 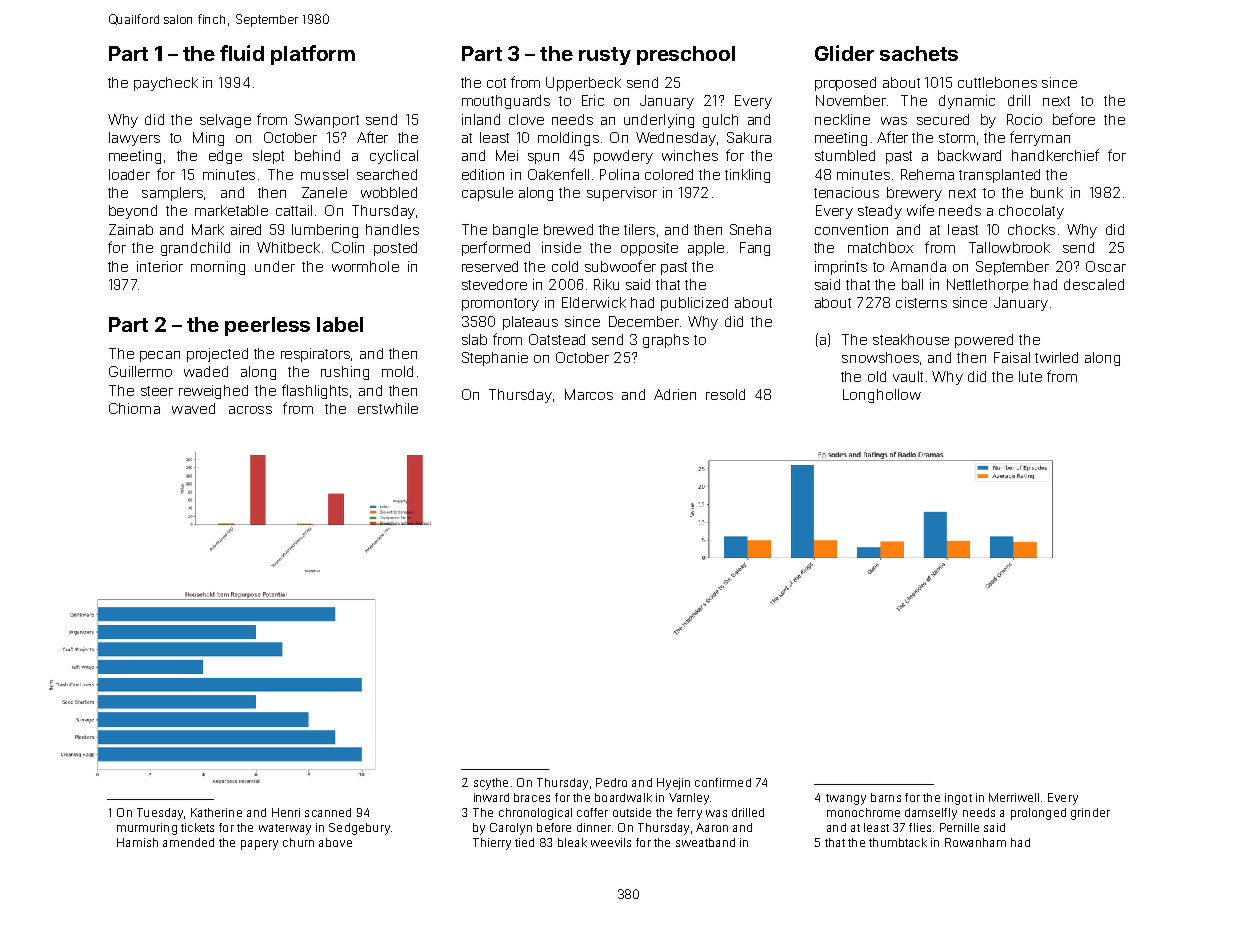 I want to click on sachets, so click(x=919, y=53).
